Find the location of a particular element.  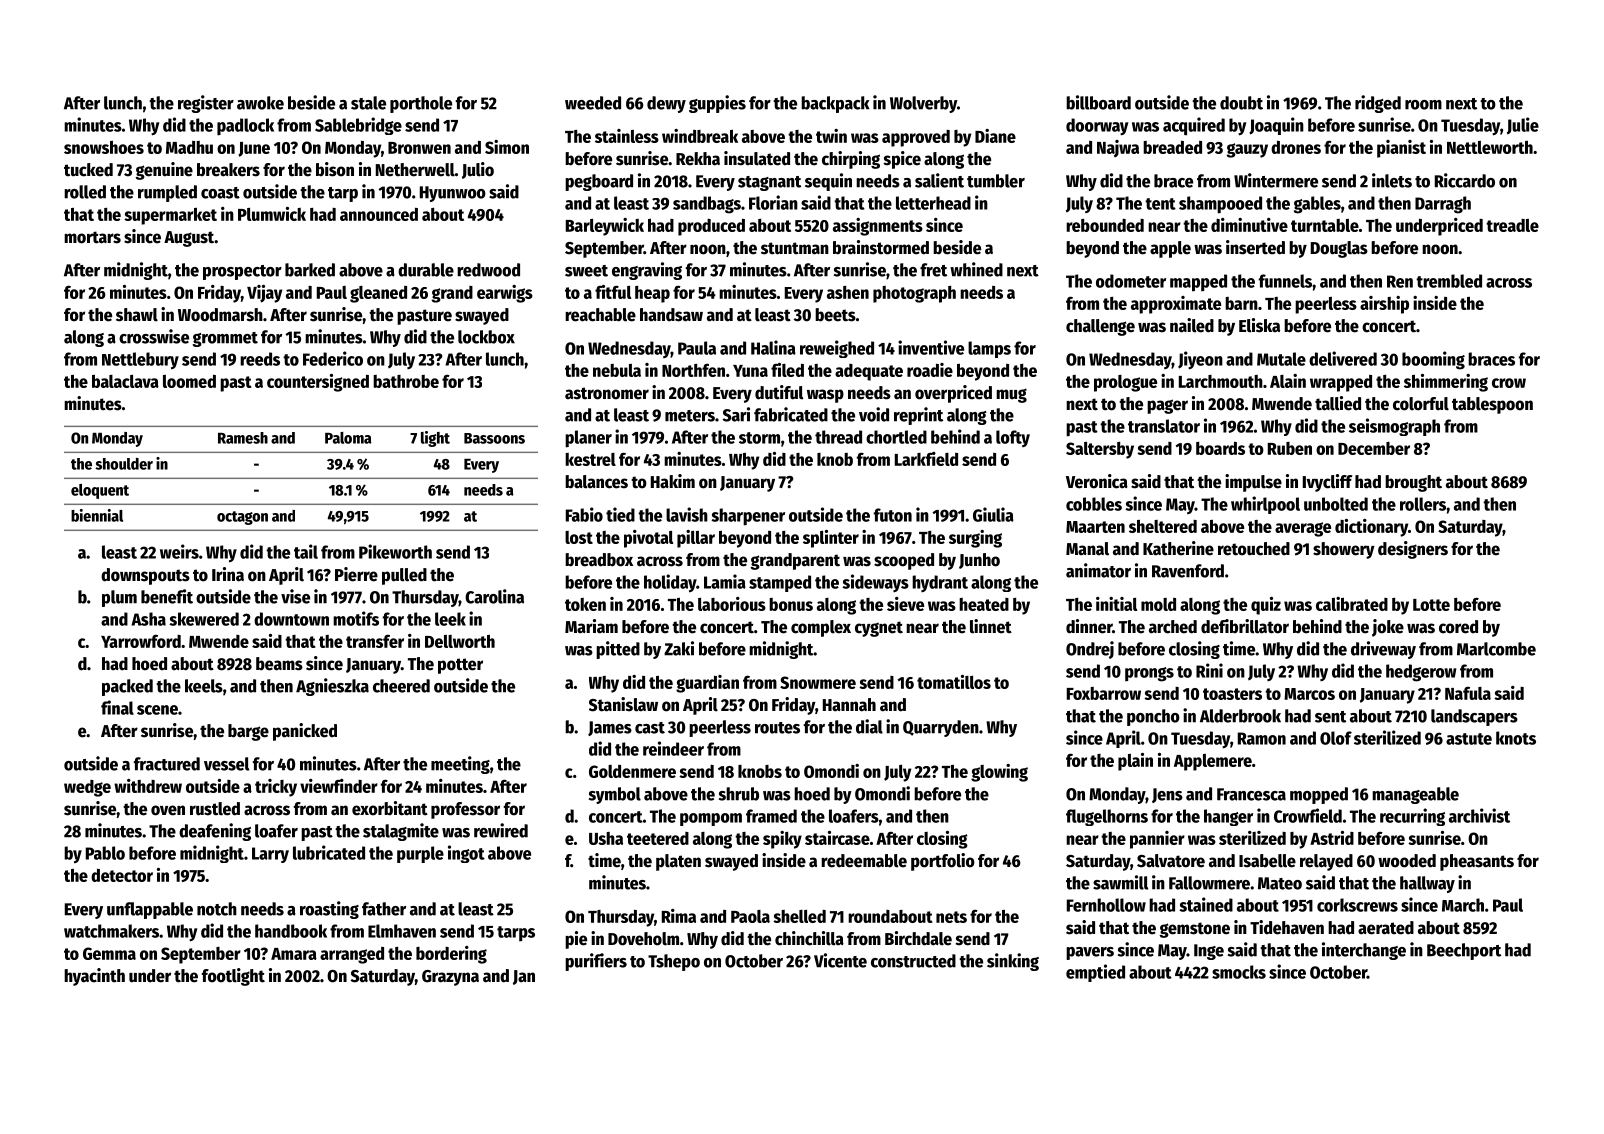

shoulder is located at coordinates (124, 464).
